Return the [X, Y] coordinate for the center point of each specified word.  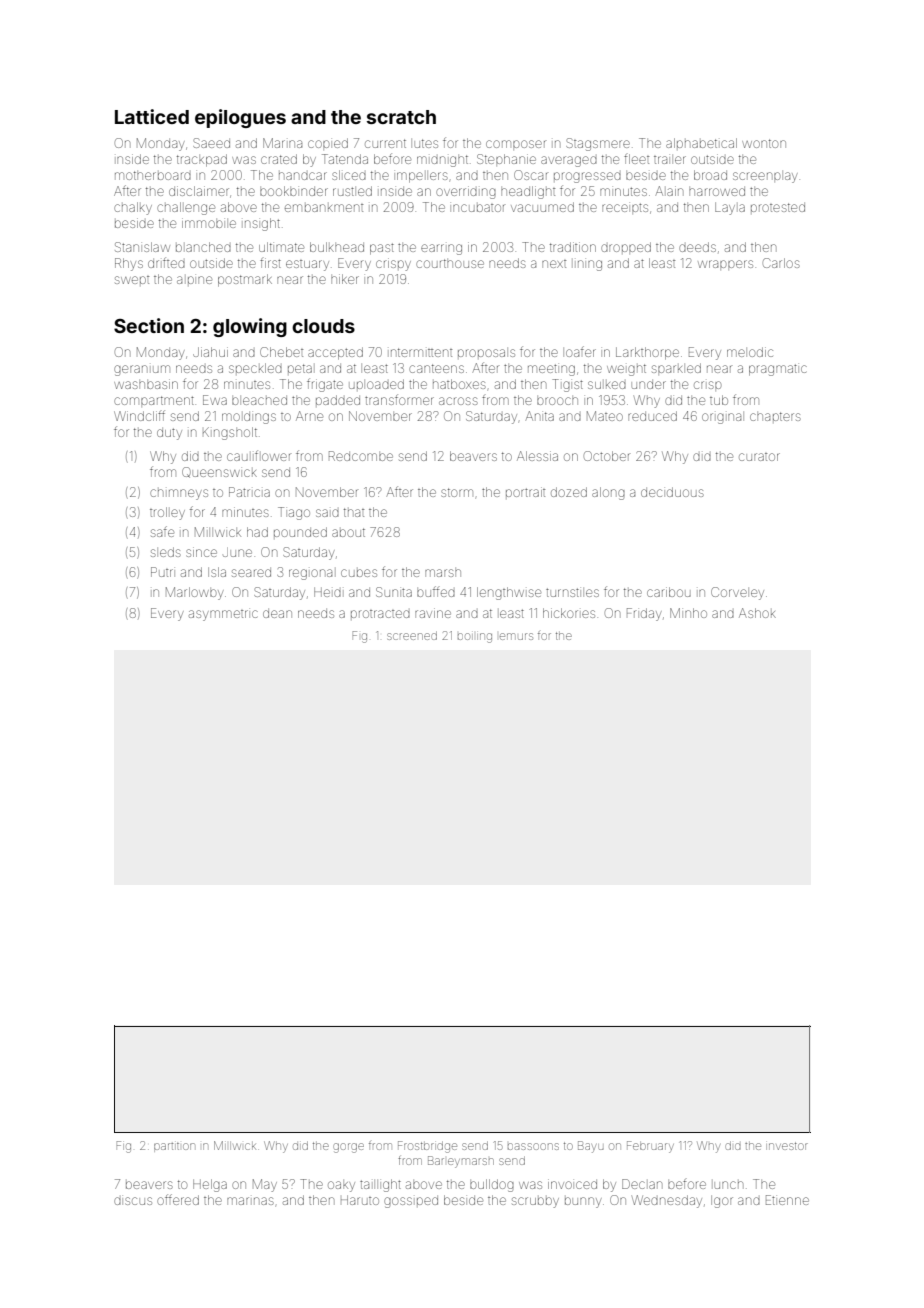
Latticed [152, 116]
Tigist [567, 385]
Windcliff [139, 415]
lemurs [516, 636]
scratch [401, 117]
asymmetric [223, 615]
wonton [764, 143]
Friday [644, 614]
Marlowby [194, 593]
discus [133, 1201]
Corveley [737, 593]
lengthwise [509, 593]
